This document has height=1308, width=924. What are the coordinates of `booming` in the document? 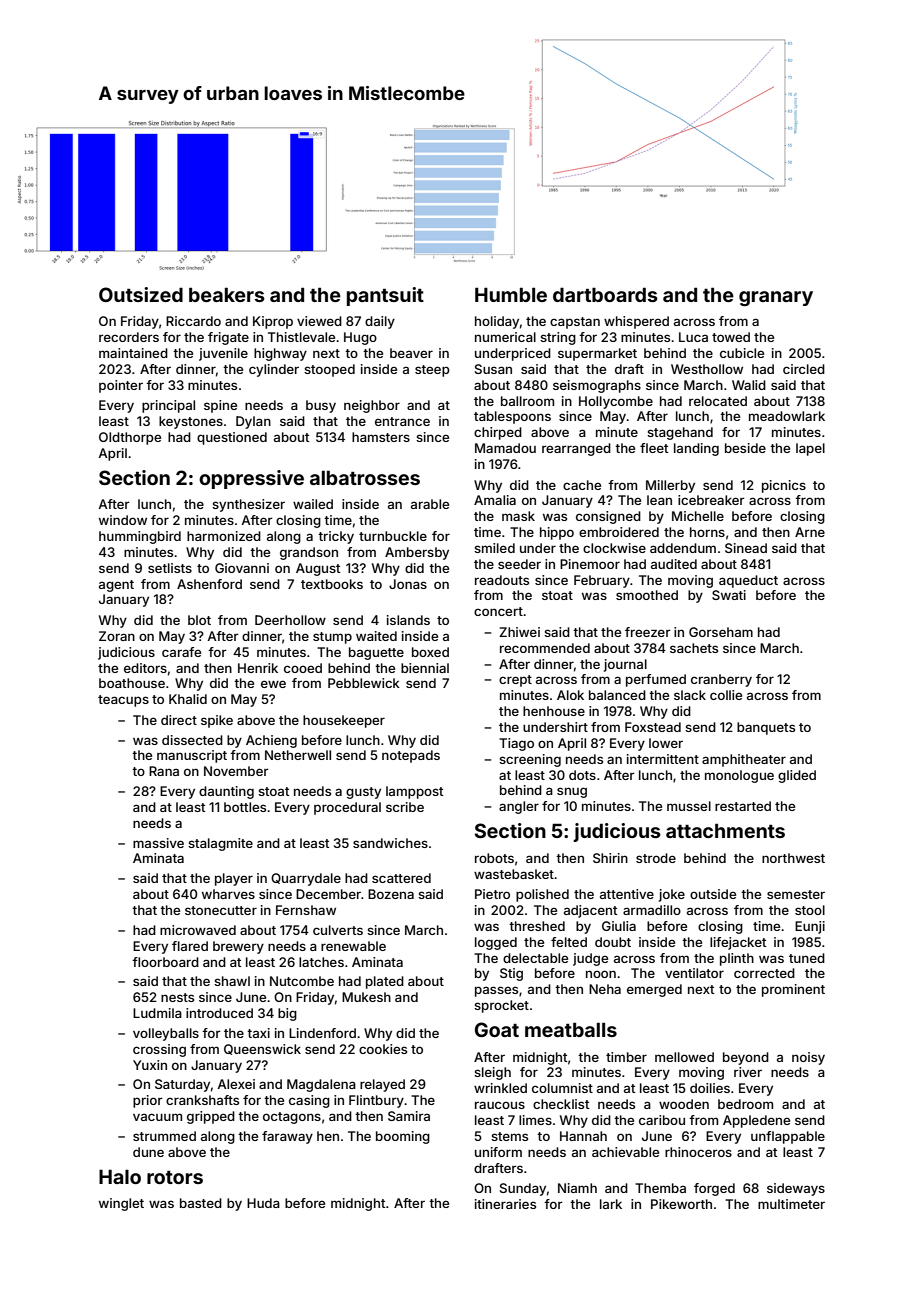 It's located at (403, 1137).
